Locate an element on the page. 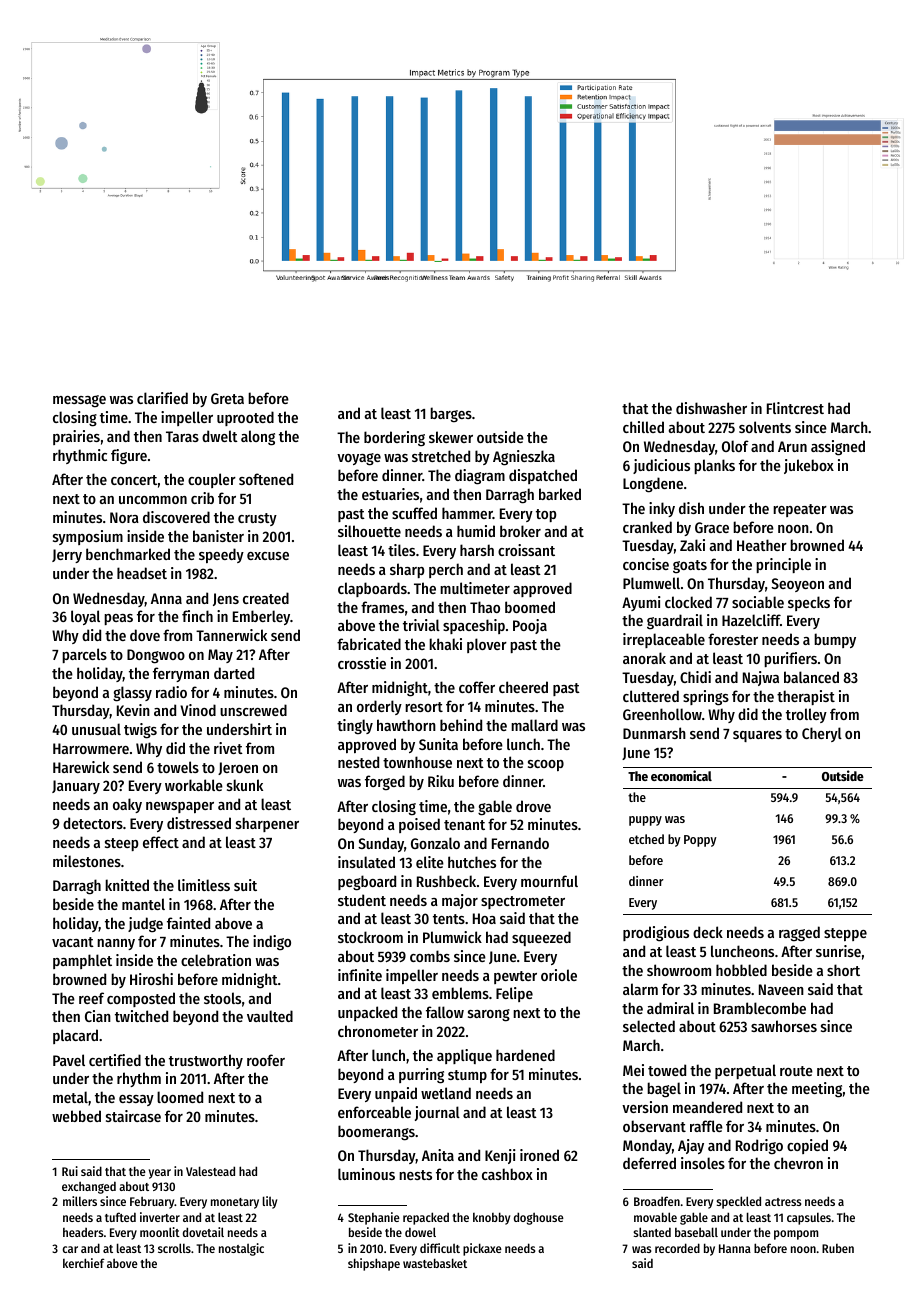  peas is located at coordinates (118, 619).
